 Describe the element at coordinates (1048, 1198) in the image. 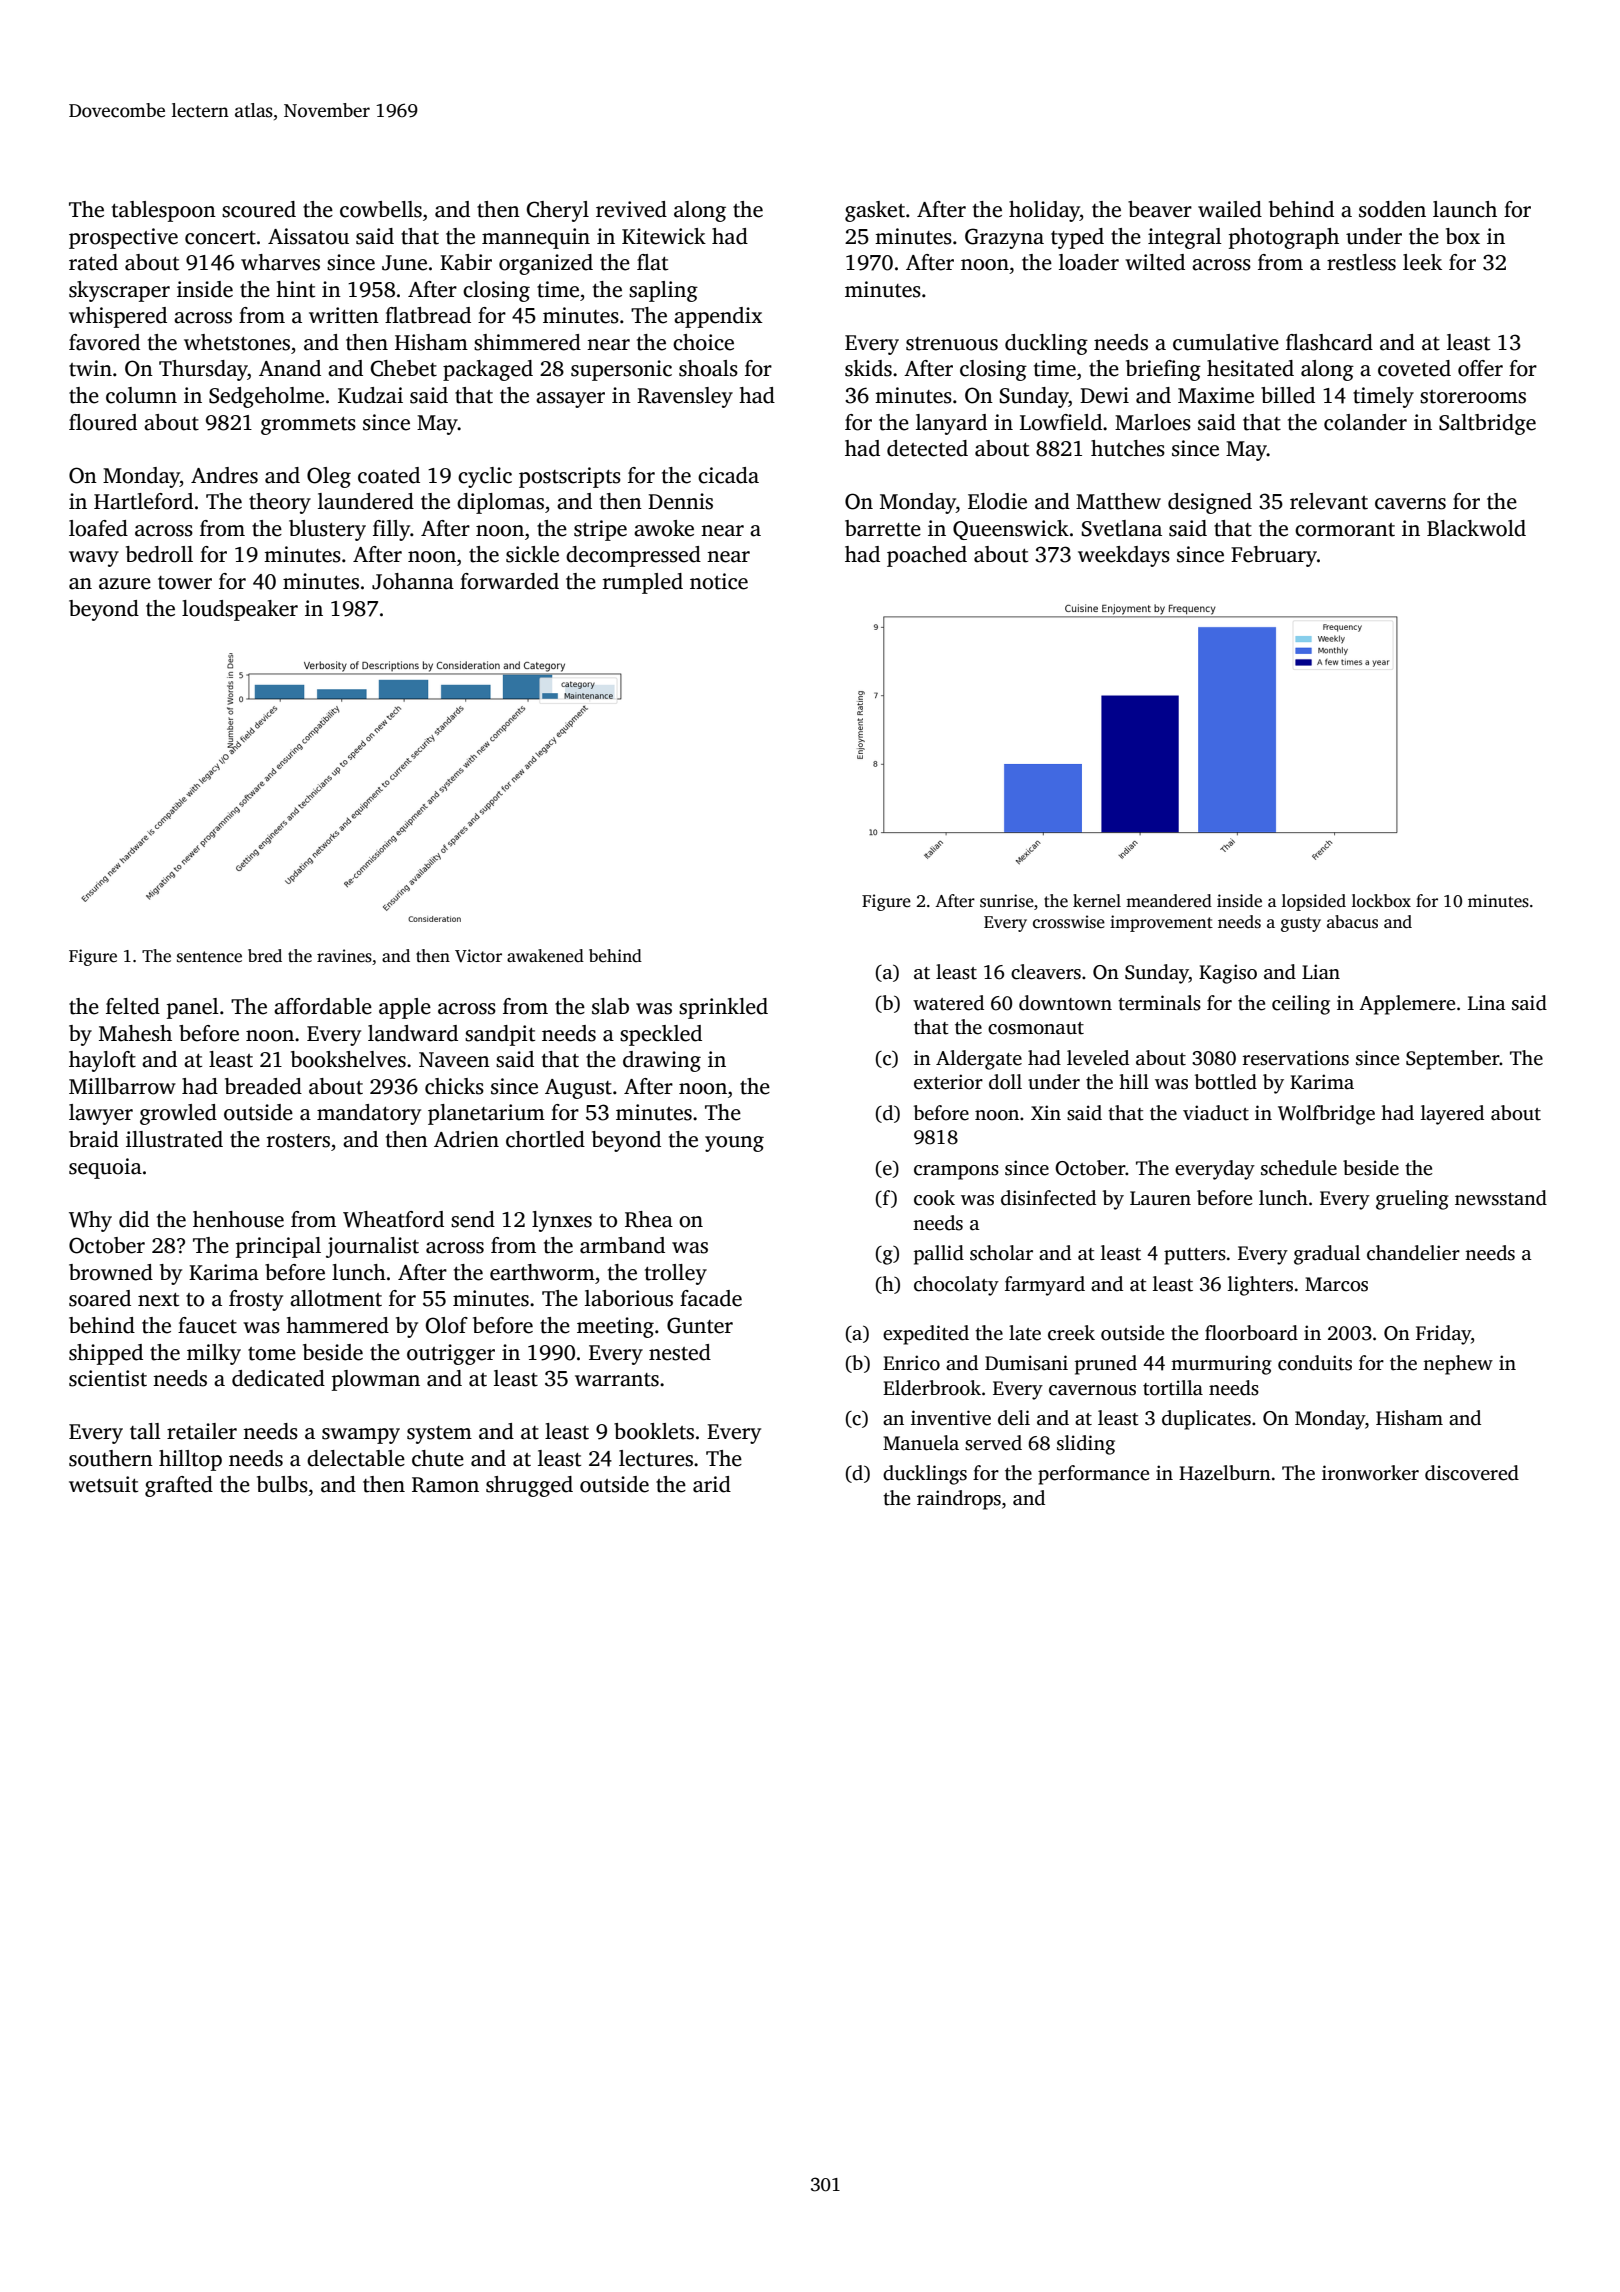

I see `disinfected` at that location.
